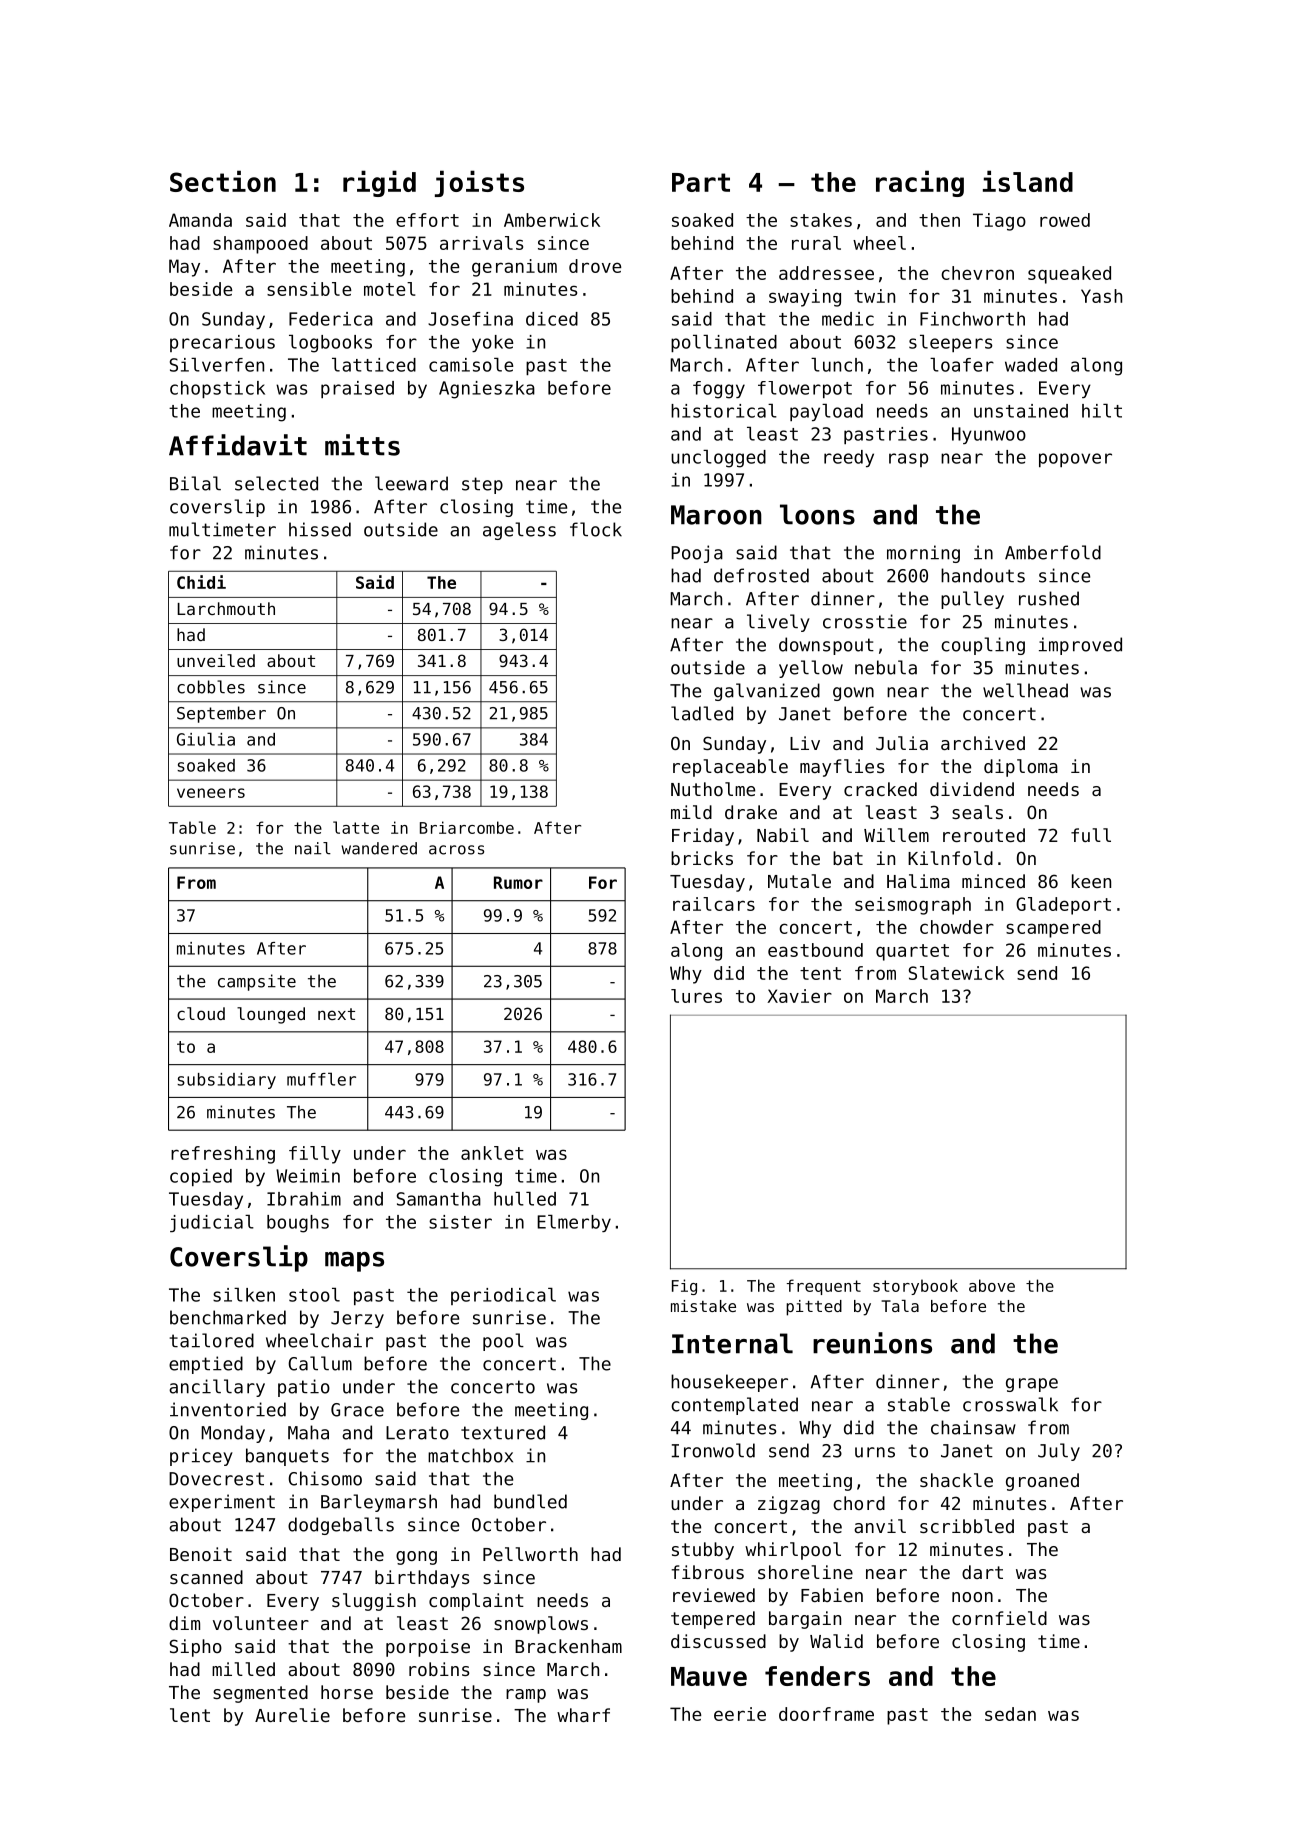 The image size is (1295, 1832). Describe the element at coordinates (826, 1714) in the screenshot. I see `doorframe` at that location.
